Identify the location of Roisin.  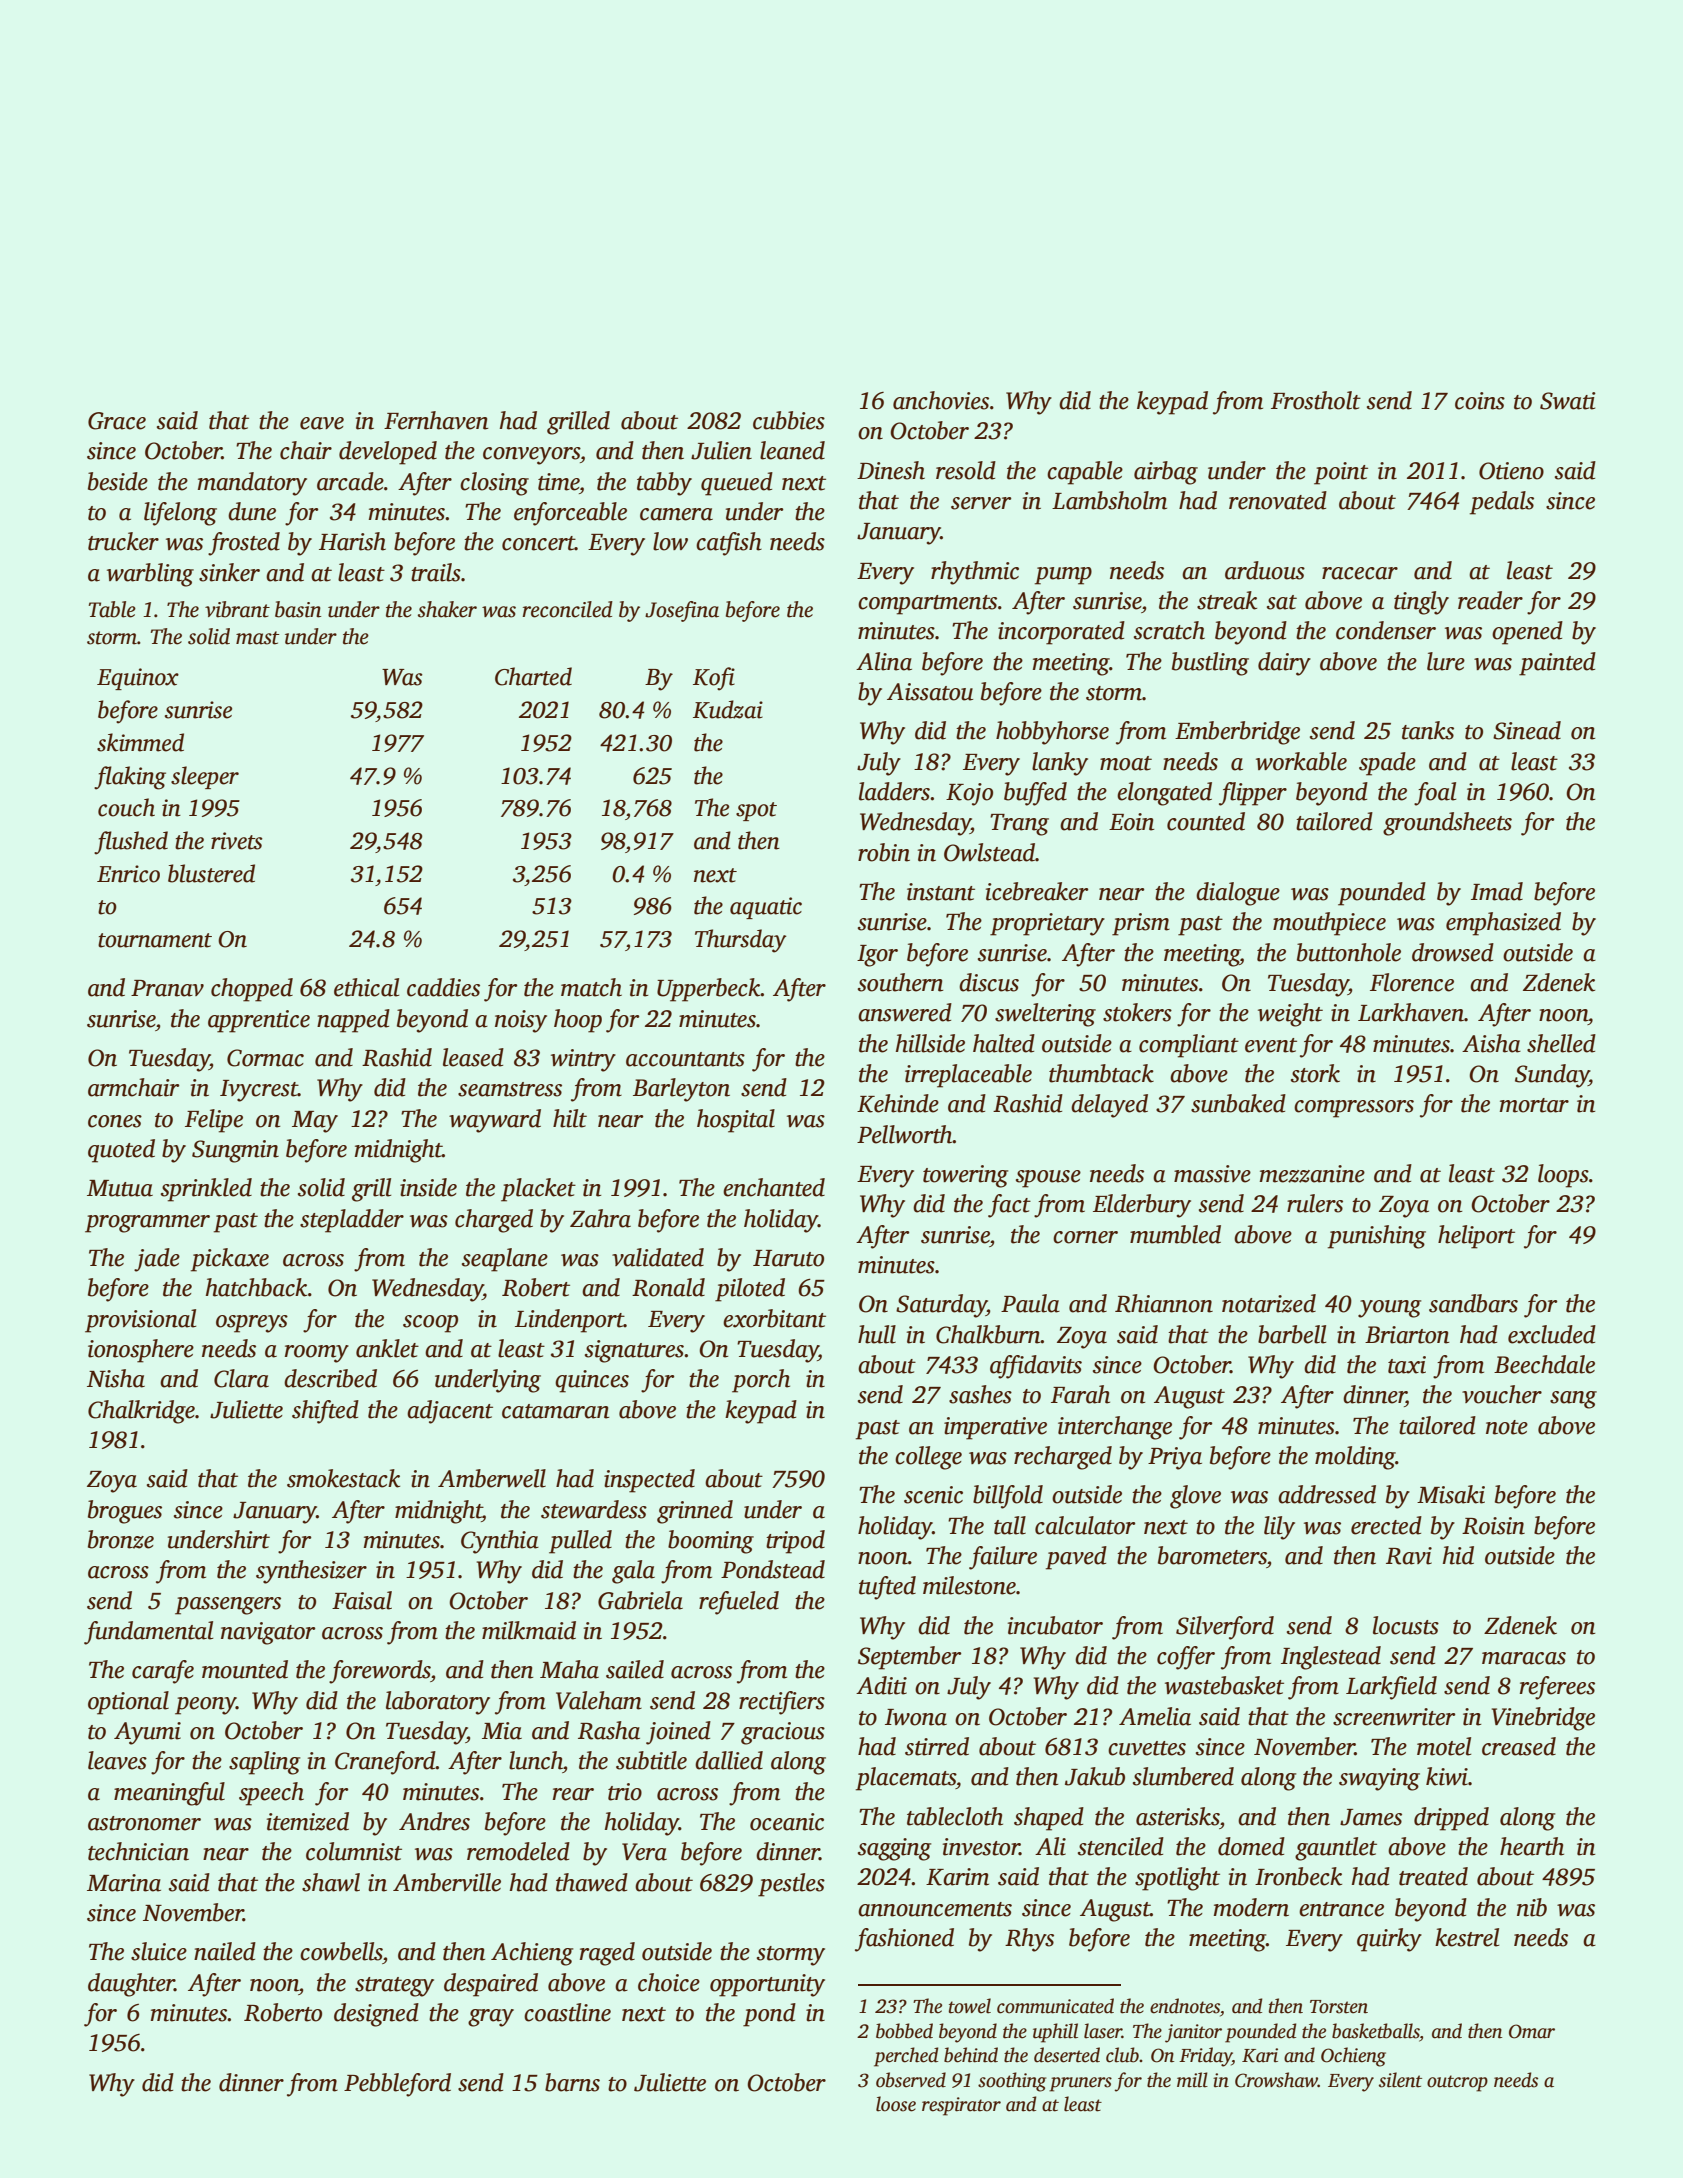
(1493, 1526).
